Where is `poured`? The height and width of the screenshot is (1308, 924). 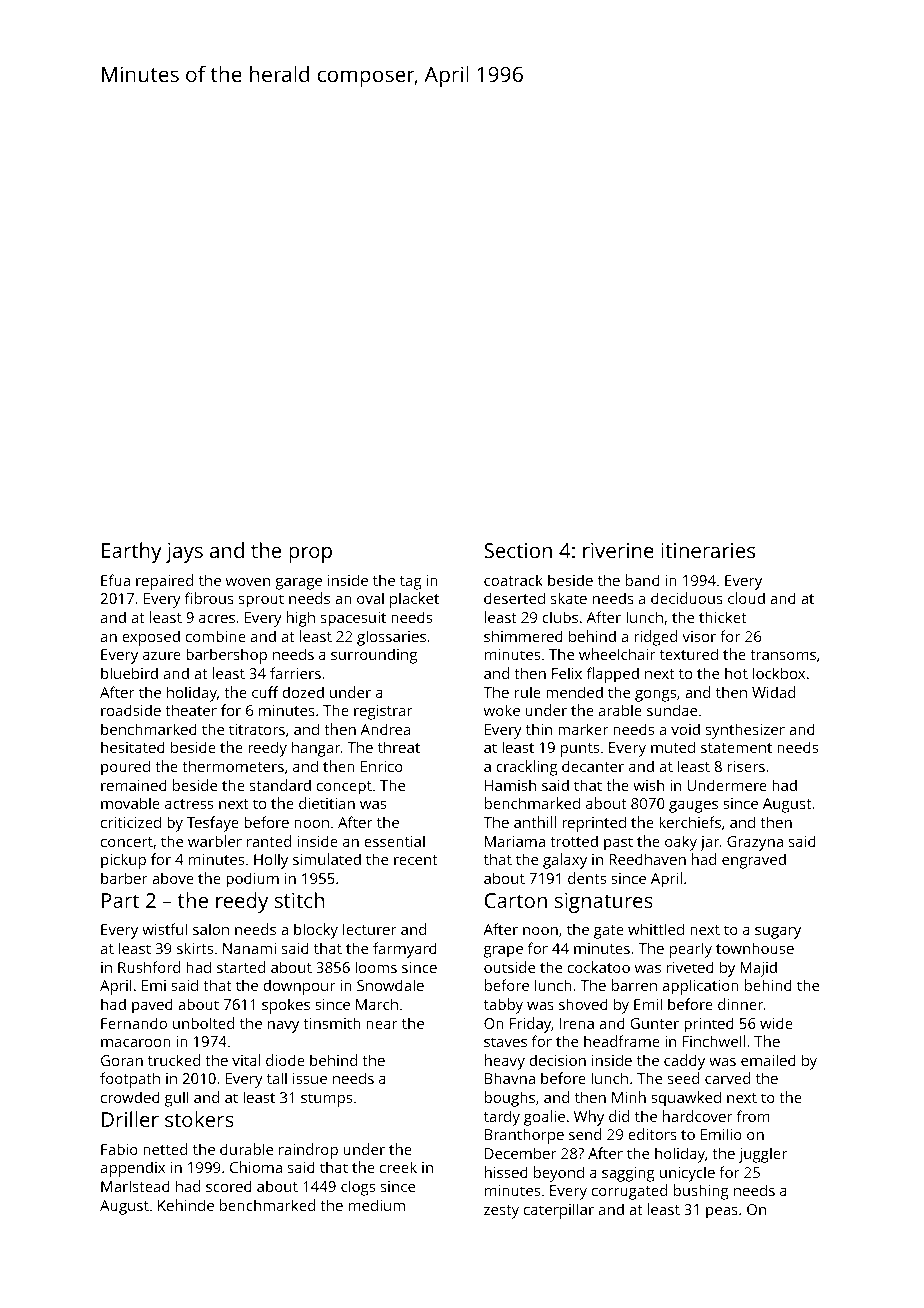 poured is located at coordinates (125, 768).
